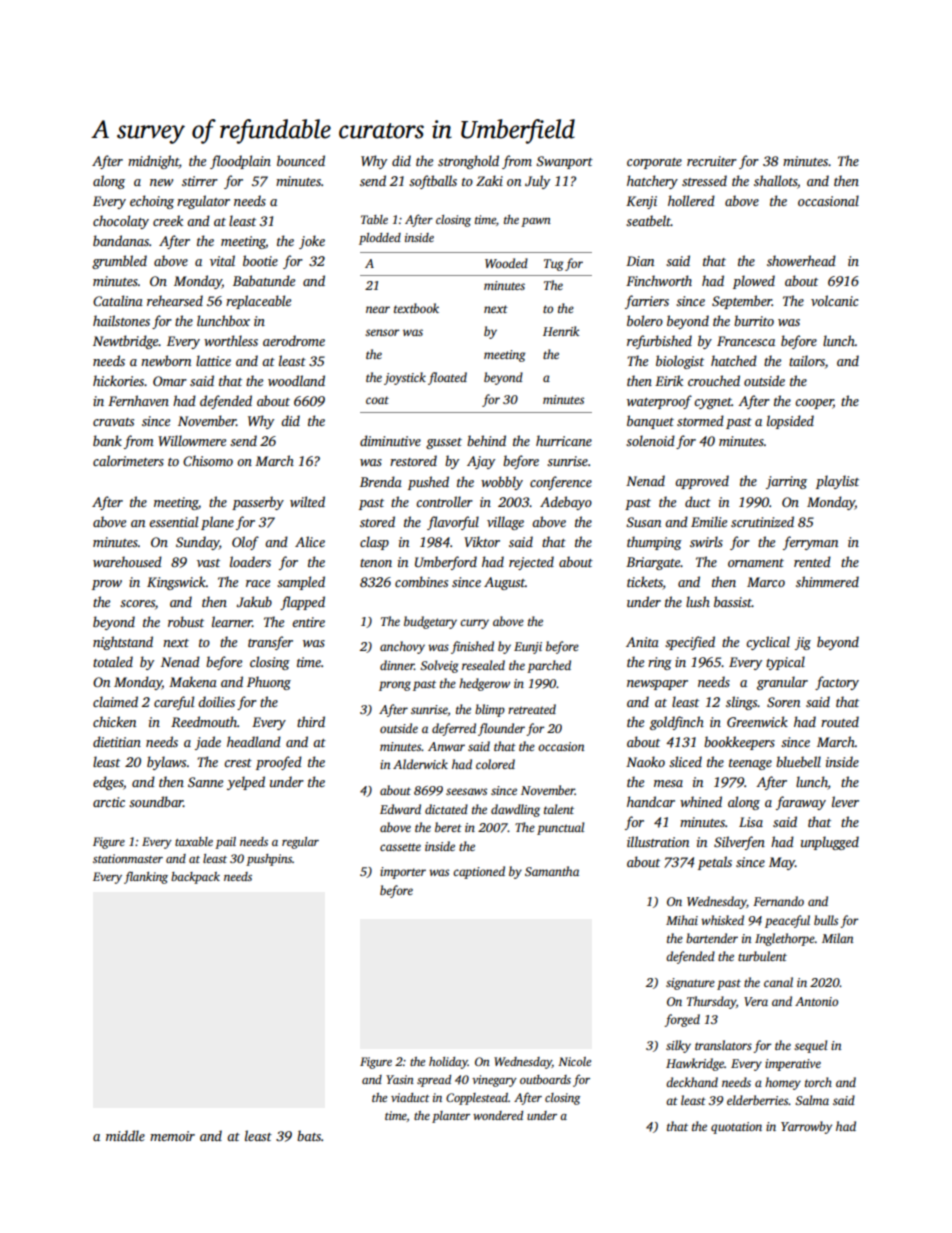 Image resolution: width=952 pixels, height=1233 pixels. I want to click on showerhead, so click(801, 260).
